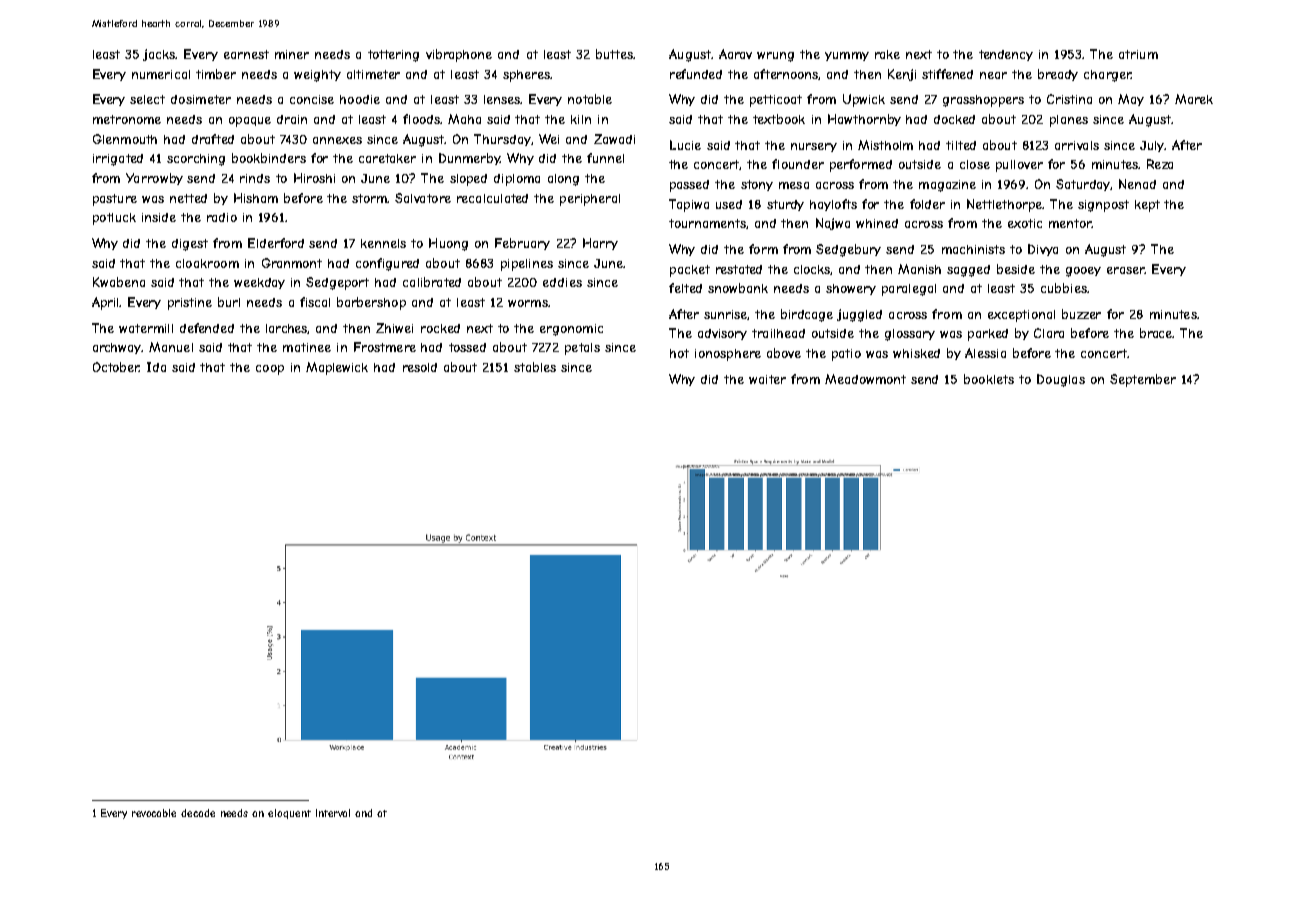 The image size is (1308, 924). I want to click on stables, so click(535, 367).
